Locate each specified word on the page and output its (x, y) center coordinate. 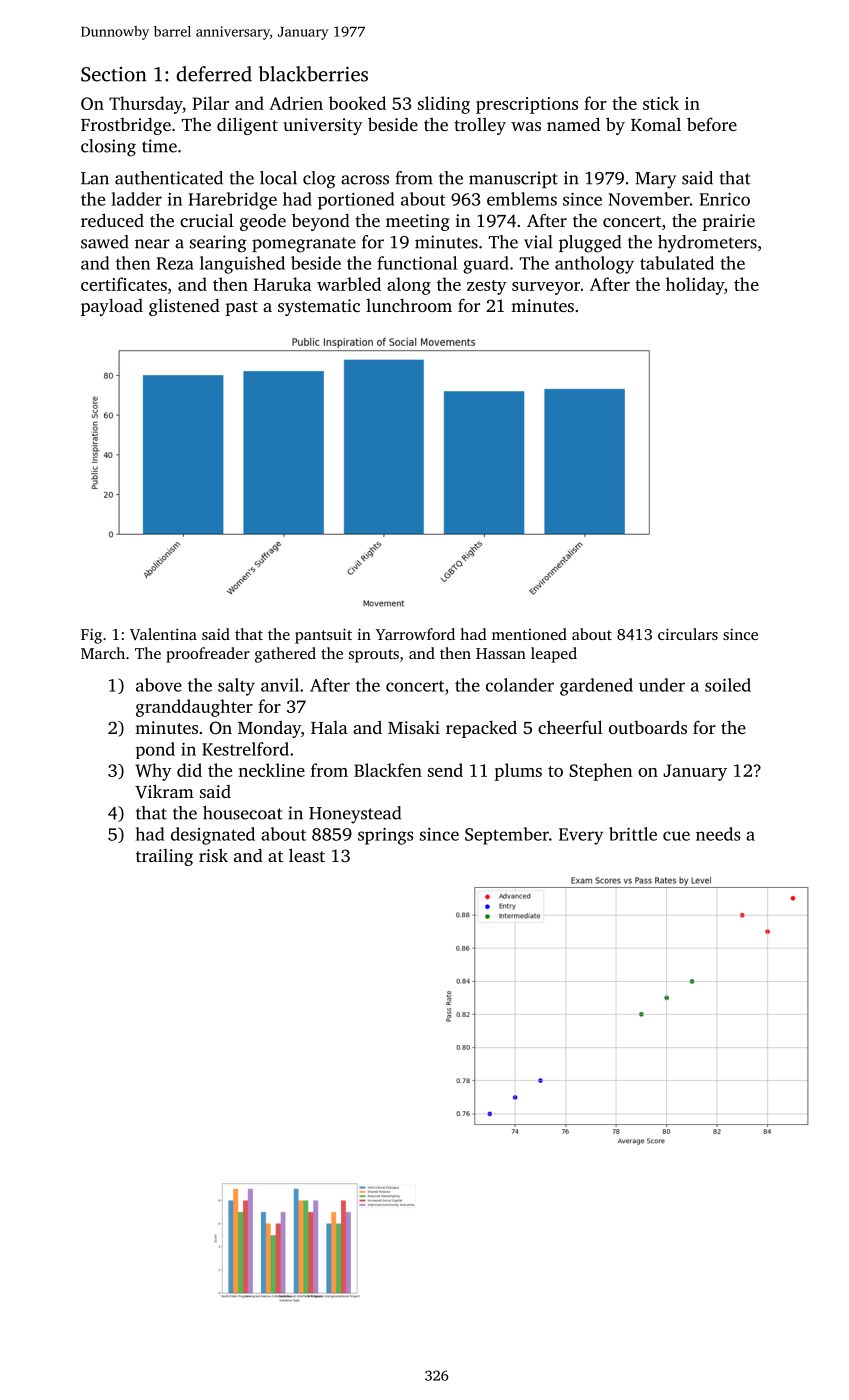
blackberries (313, 74)
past (241, 308)
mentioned (529, 634)
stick (661, 103)
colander (520, 685)
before (712, 124)
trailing (164, 857)
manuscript (513, 179)
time (159, 146)
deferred (214, 74)
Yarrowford (415, 634)
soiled (728, 685)
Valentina (163, 634)
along (409, 286)
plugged (590, 244)
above (159, 685)
